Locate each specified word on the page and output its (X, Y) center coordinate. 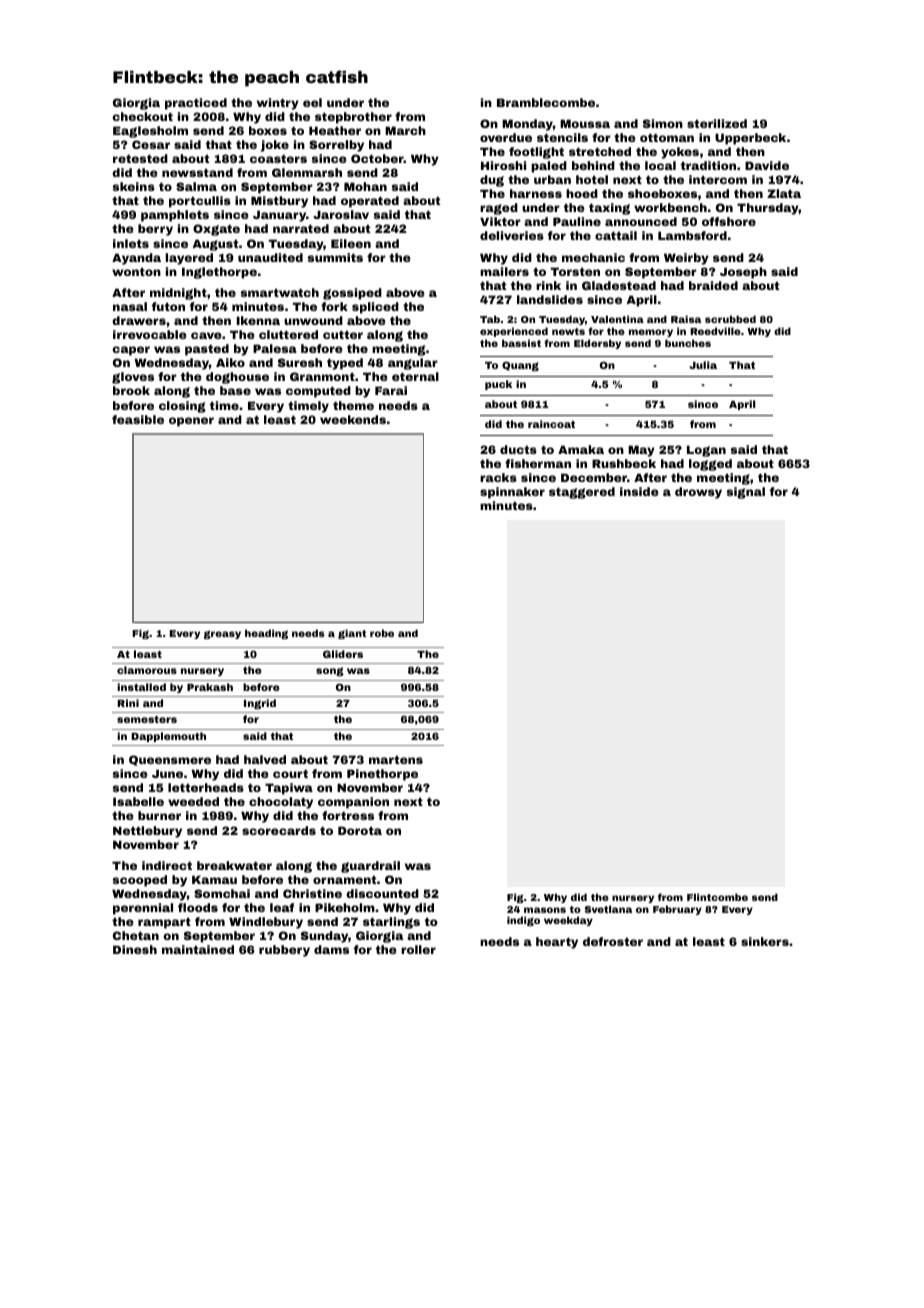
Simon (663, 123)
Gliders (343, 654)
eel (312, 102)
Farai (391, 390)
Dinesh (135, 949)
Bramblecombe (546, 102)
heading (266, 634)
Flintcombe (717, 897)
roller (418, 949)
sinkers (765, 941)
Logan (706, 451)
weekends (353, 419)
